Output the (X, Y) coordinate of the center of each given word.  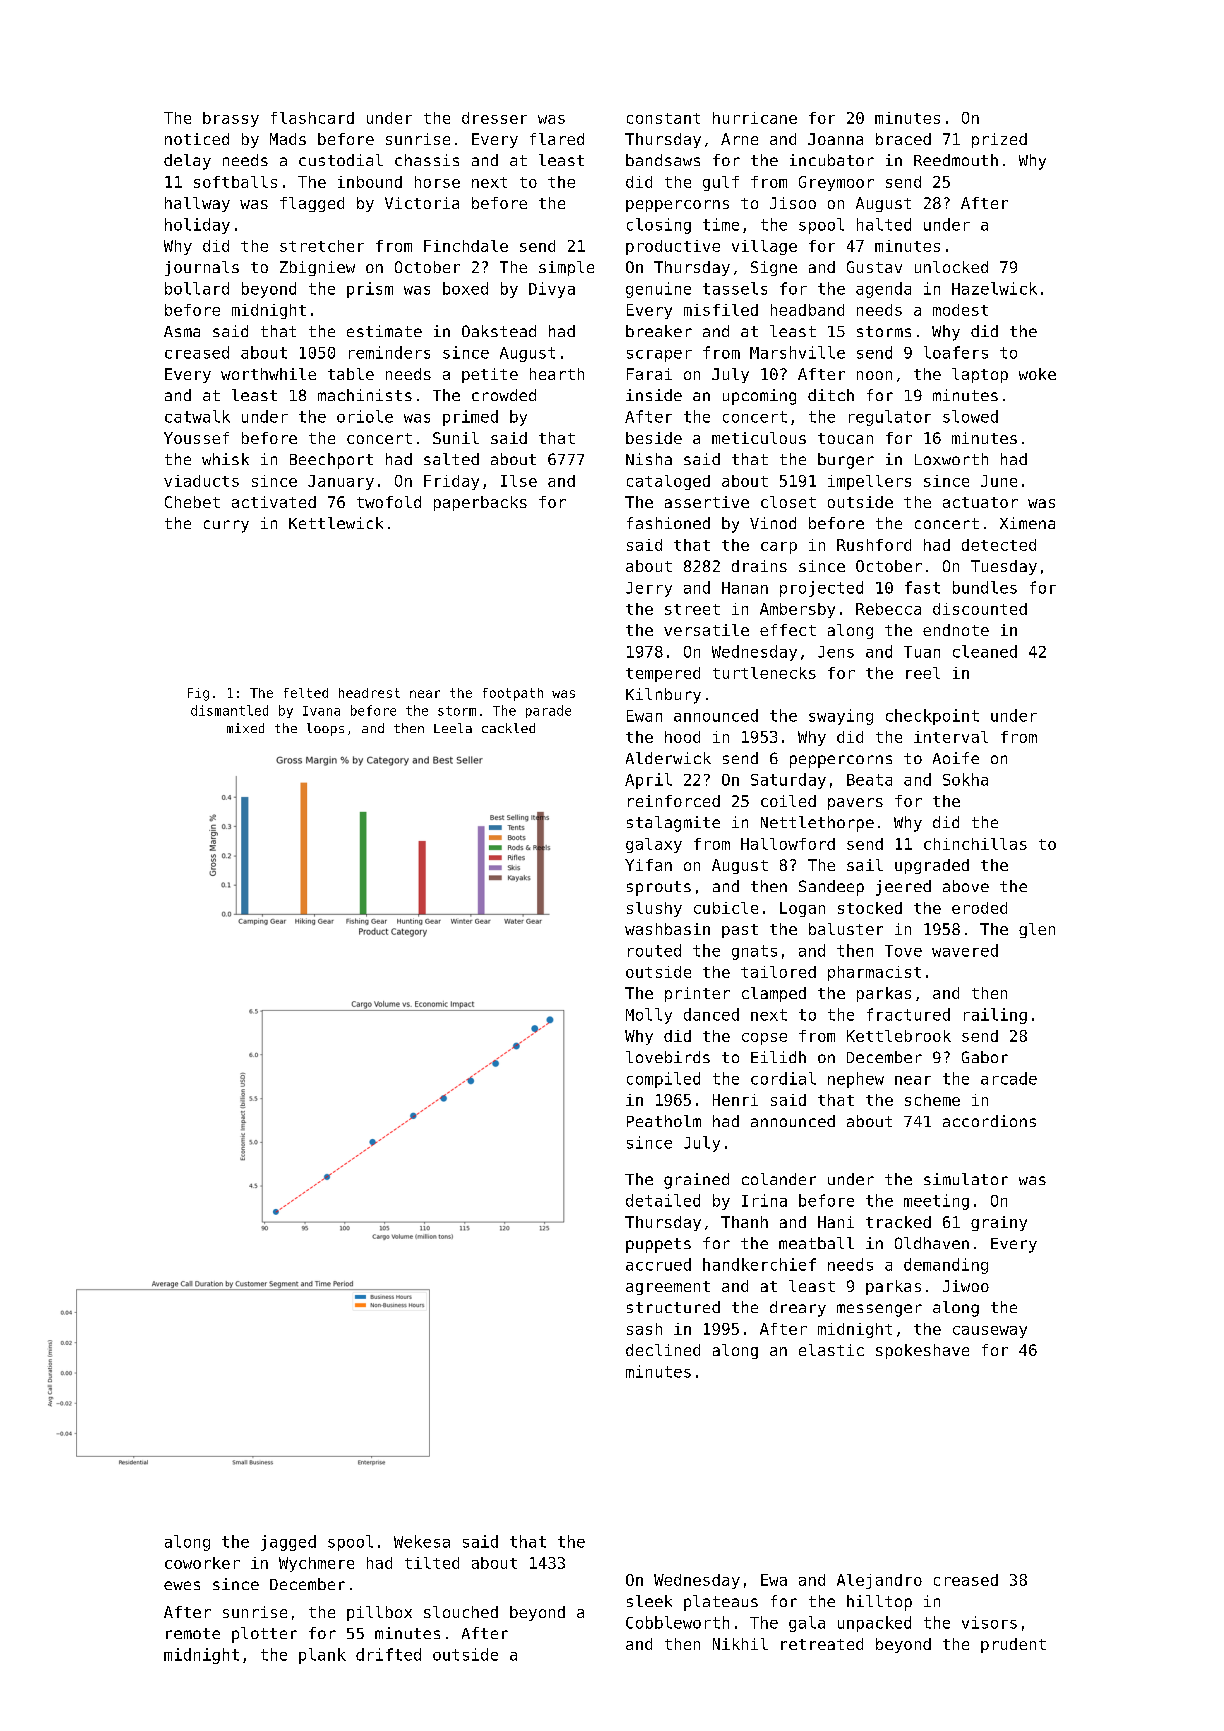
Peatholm (664, 1121)
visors (989, 1622)
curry (226, 526)
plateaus (721, 1603)
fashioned (668, 523)
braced (903, 139)
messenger (879, 1310)
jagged (288, 1543)
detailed (663, 1200)
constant (663, 118)
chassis (427, 160)
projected (821, 589)
